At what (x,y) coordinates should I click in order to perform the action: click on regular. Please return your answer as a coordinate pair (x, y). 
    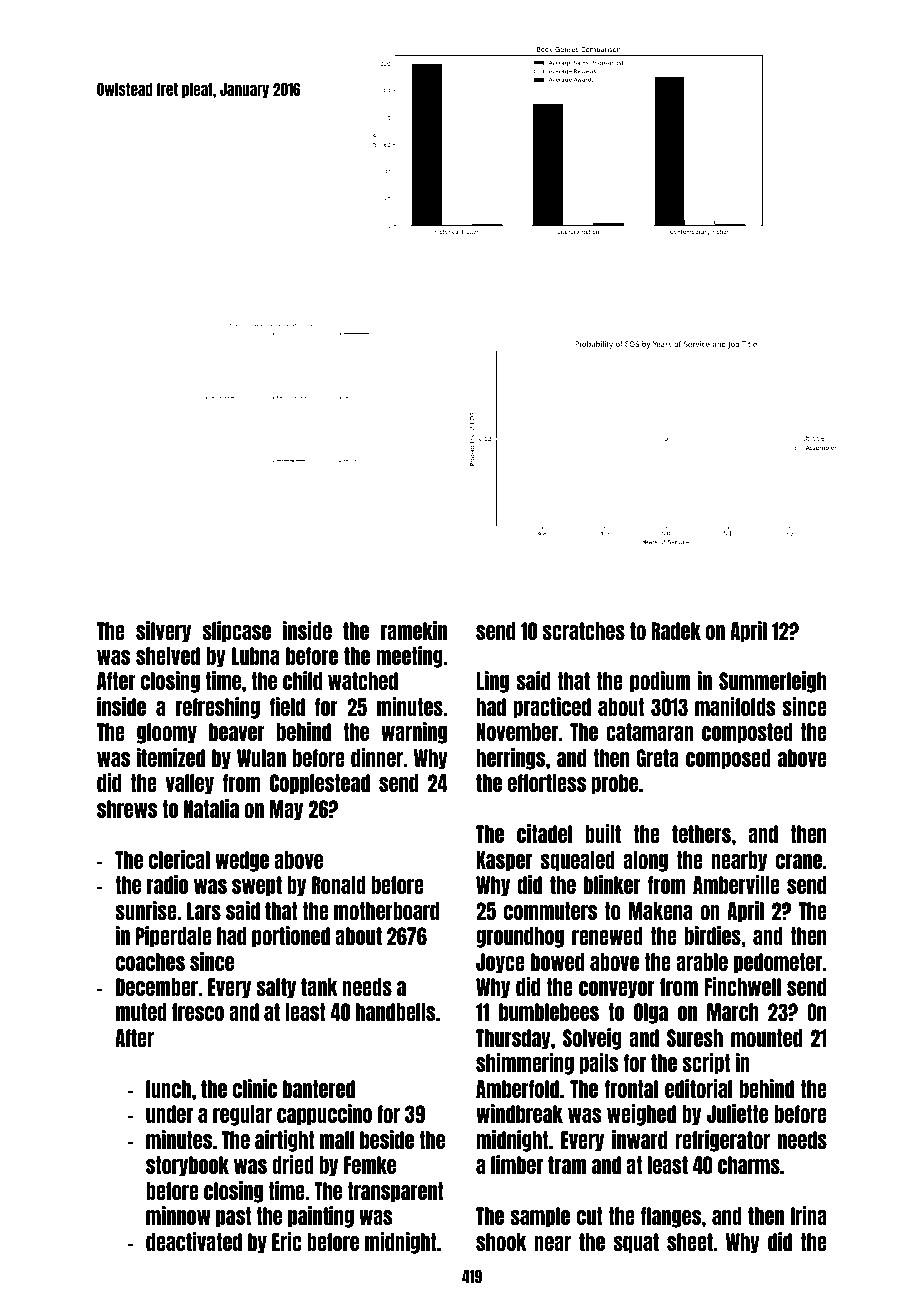
    Looking at the image, I should click on (242, 1115).
